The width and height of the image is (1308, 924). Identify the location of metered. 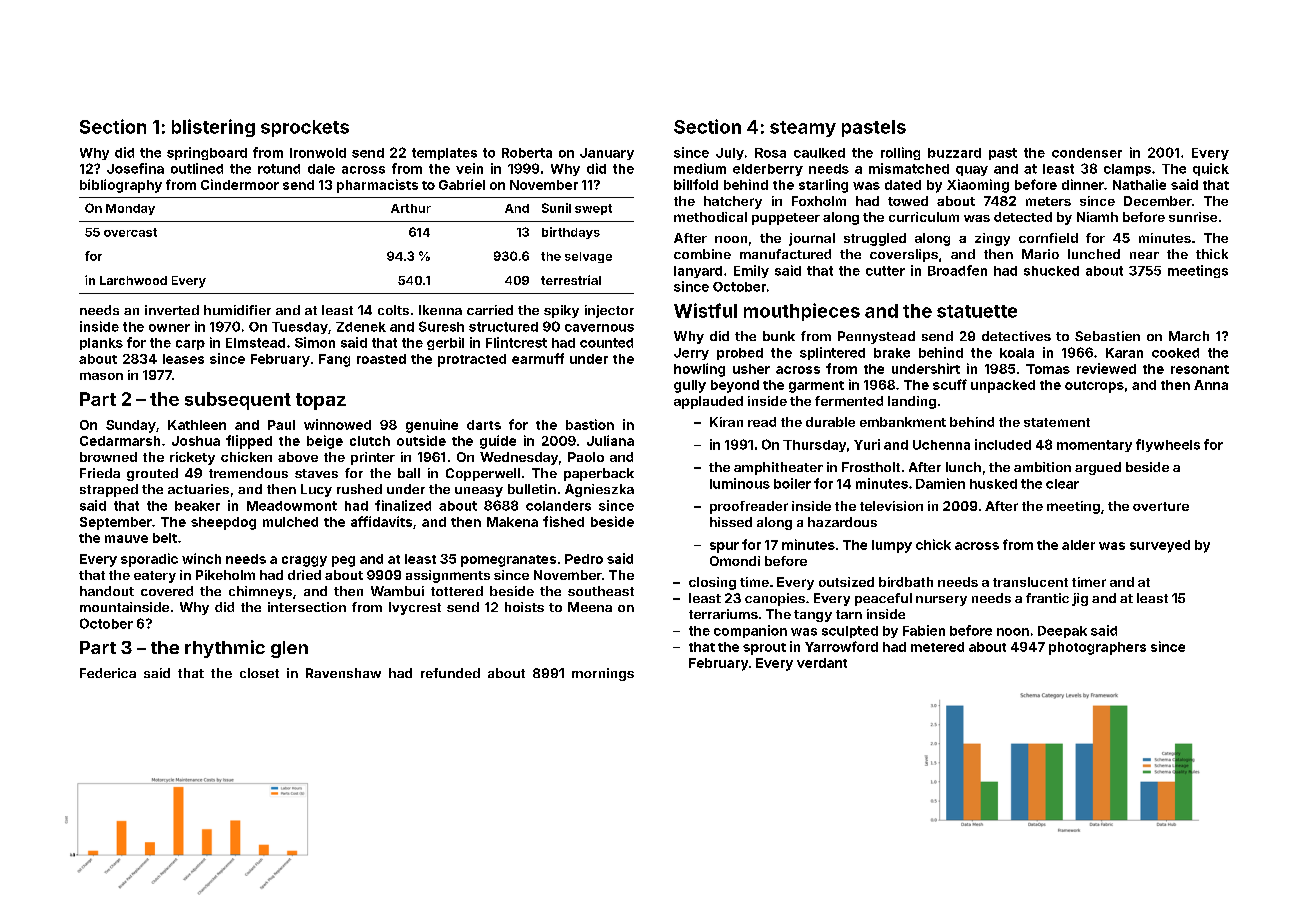
(937, 647).
